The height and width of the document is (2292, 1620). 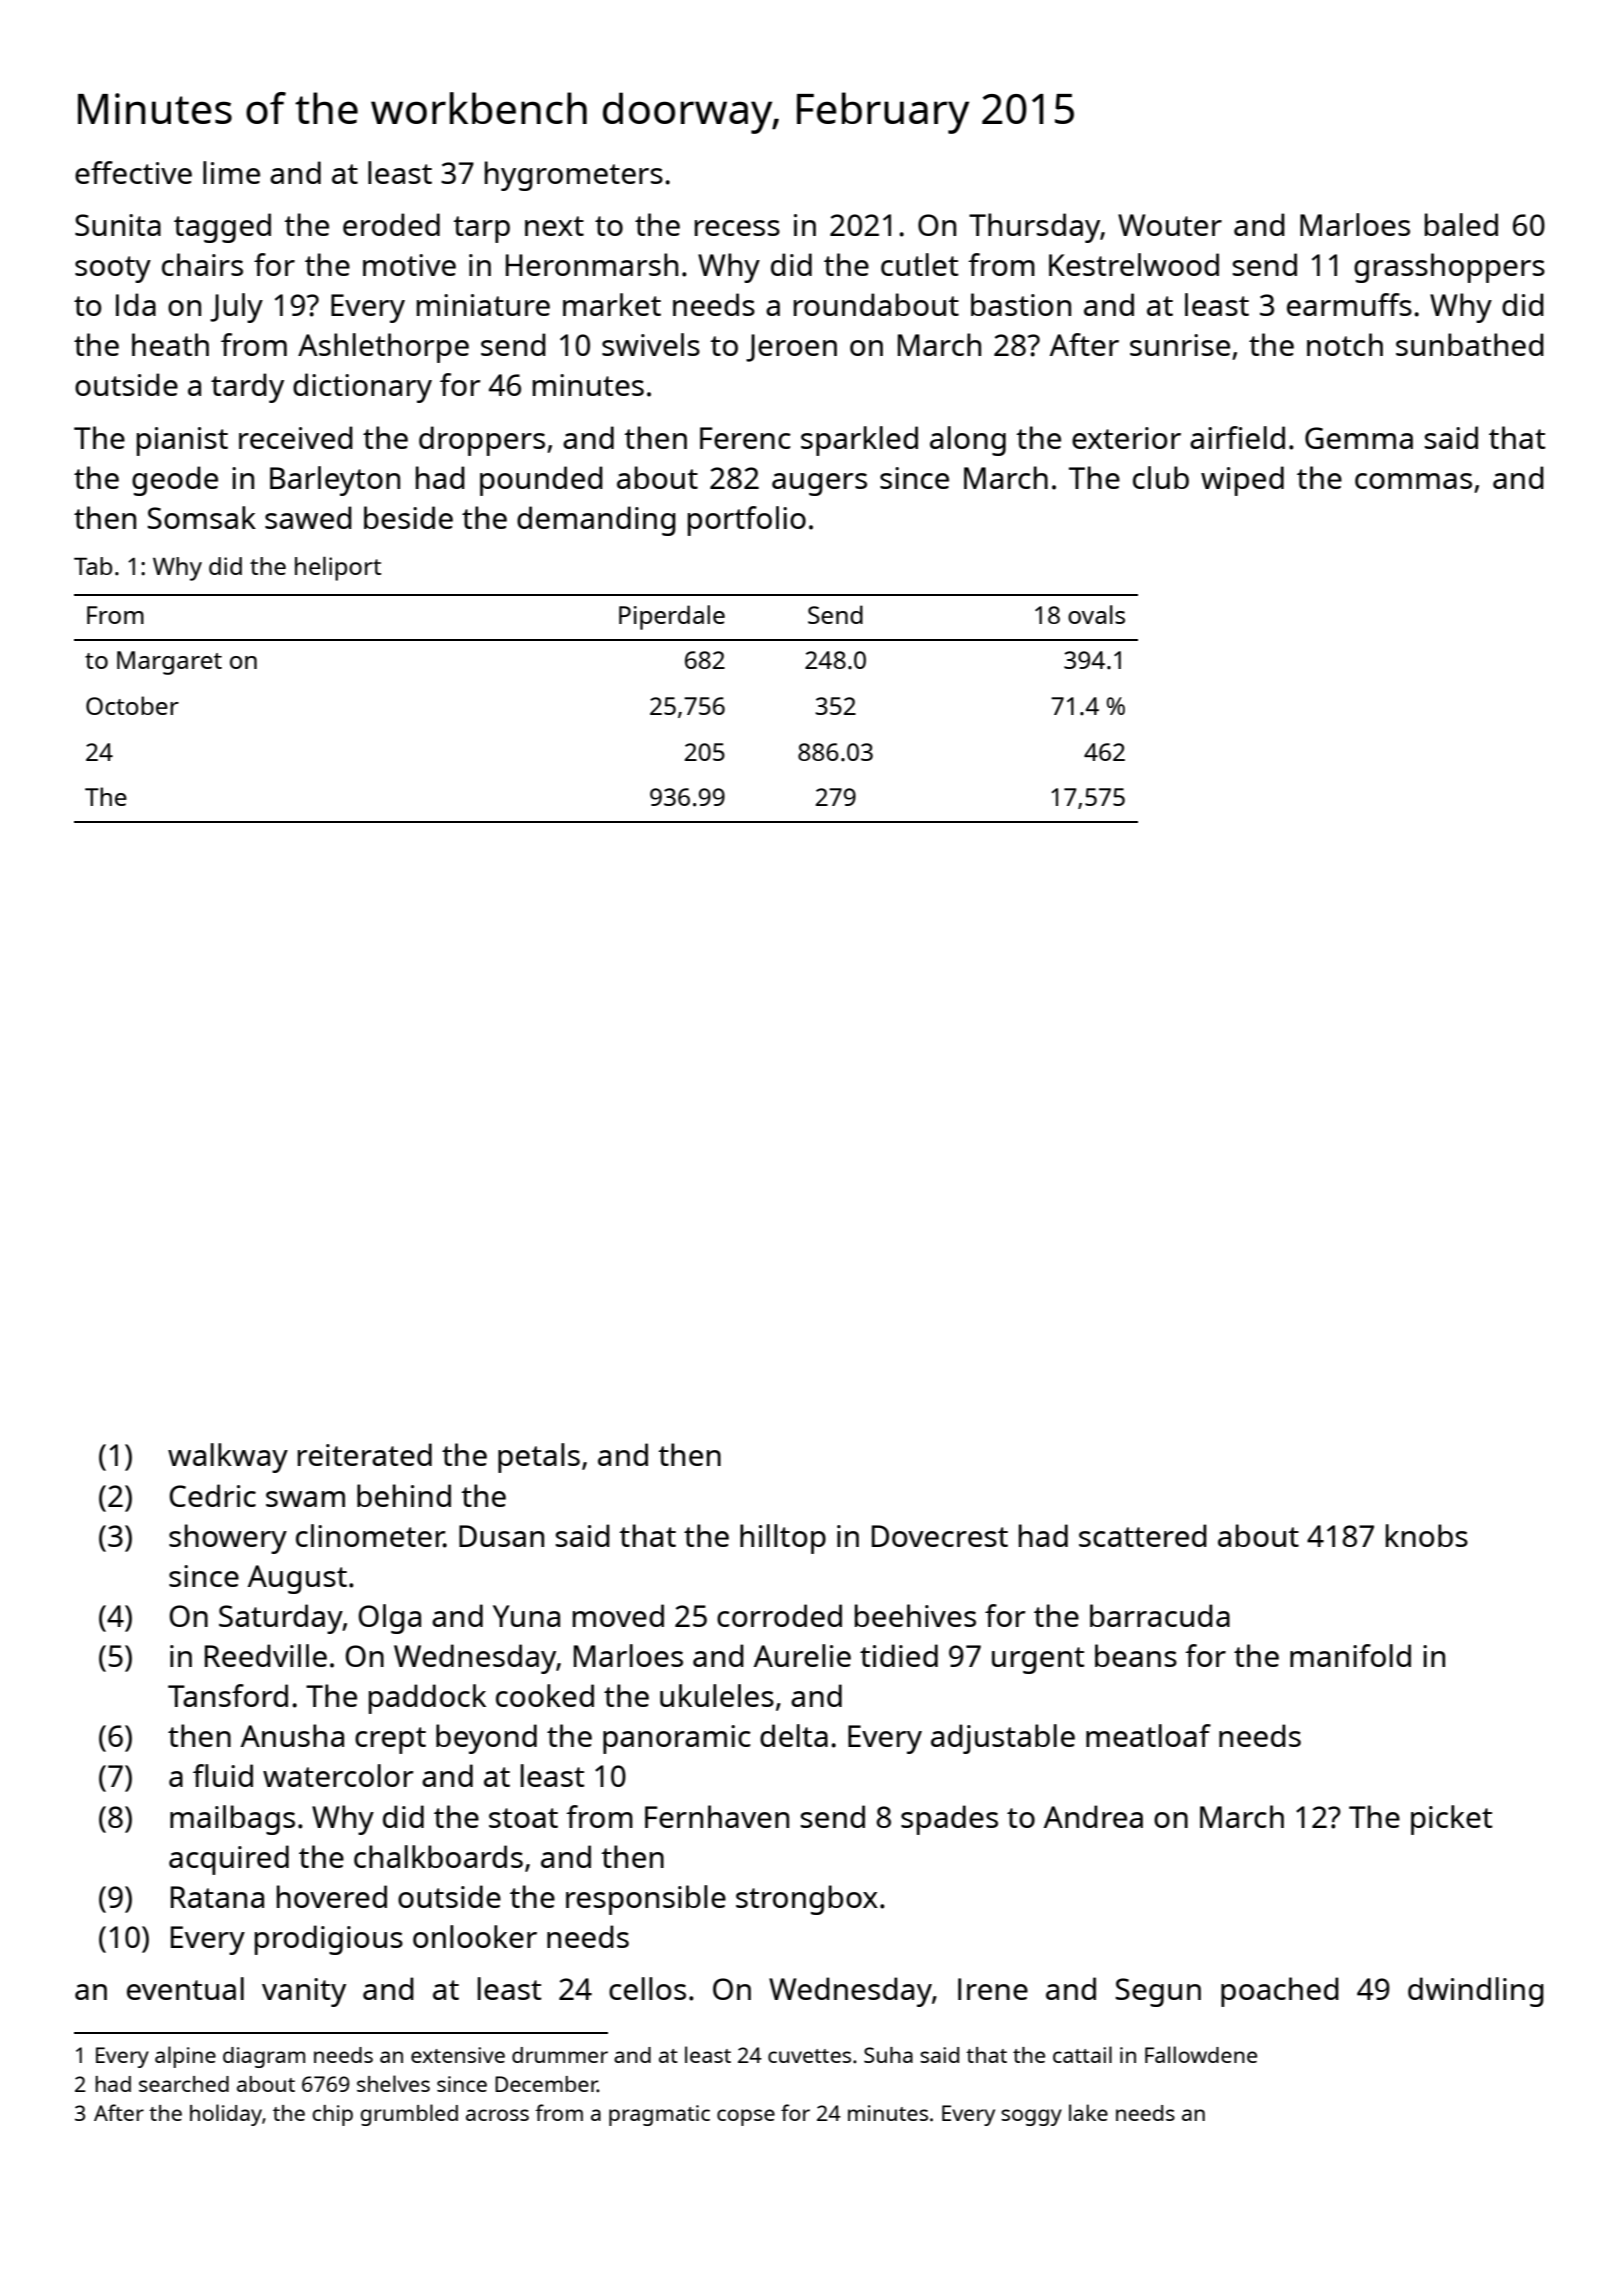 What do you see at coordinates (1096, 614) in the document?
I see `ovals` at bounding box center [1096, 614].
